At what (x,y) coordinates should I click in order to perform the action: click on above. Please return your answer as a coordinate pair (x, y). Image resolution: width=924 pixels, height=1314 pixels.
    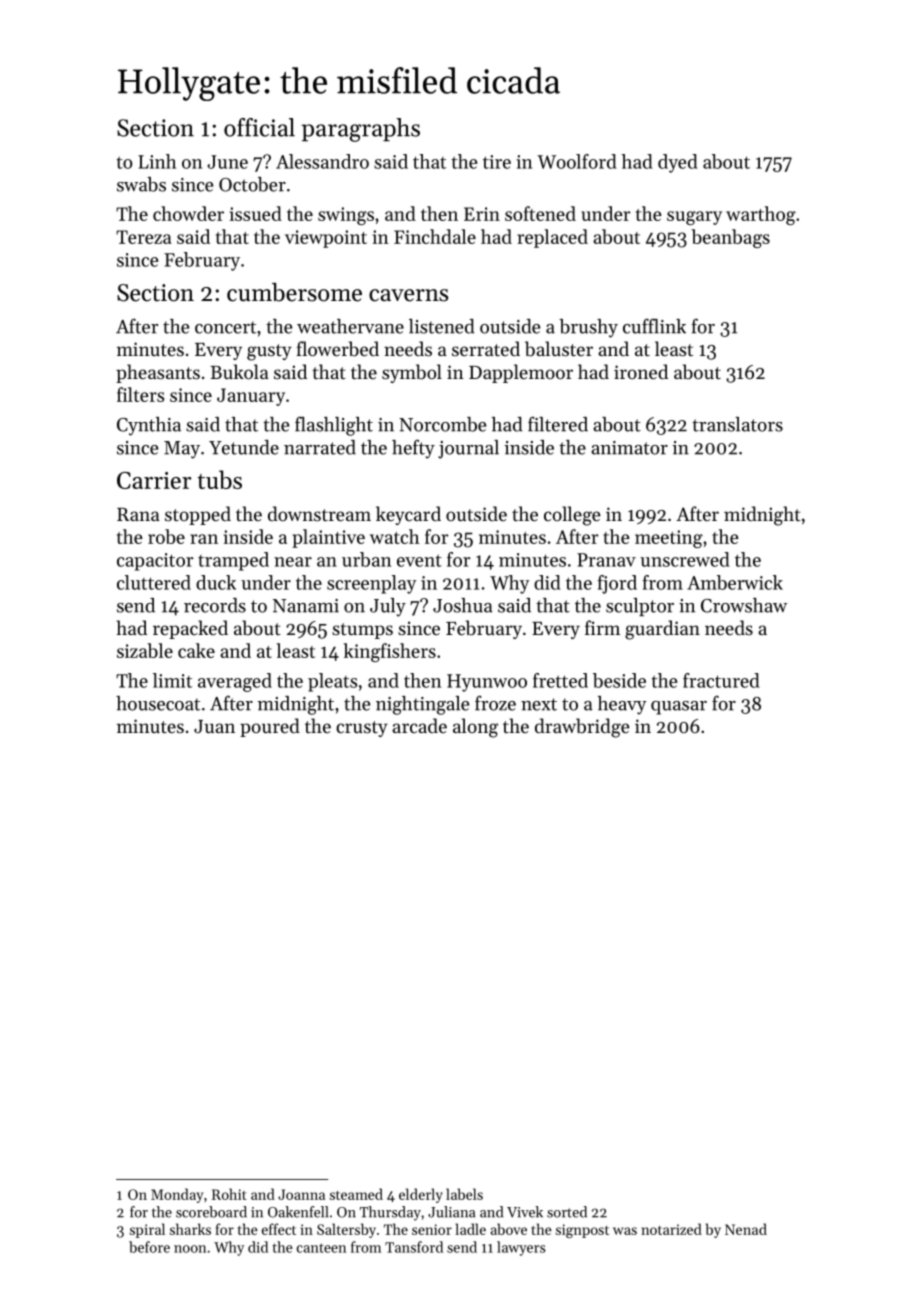
    Looking at the image, I should click on (509, 1229).
